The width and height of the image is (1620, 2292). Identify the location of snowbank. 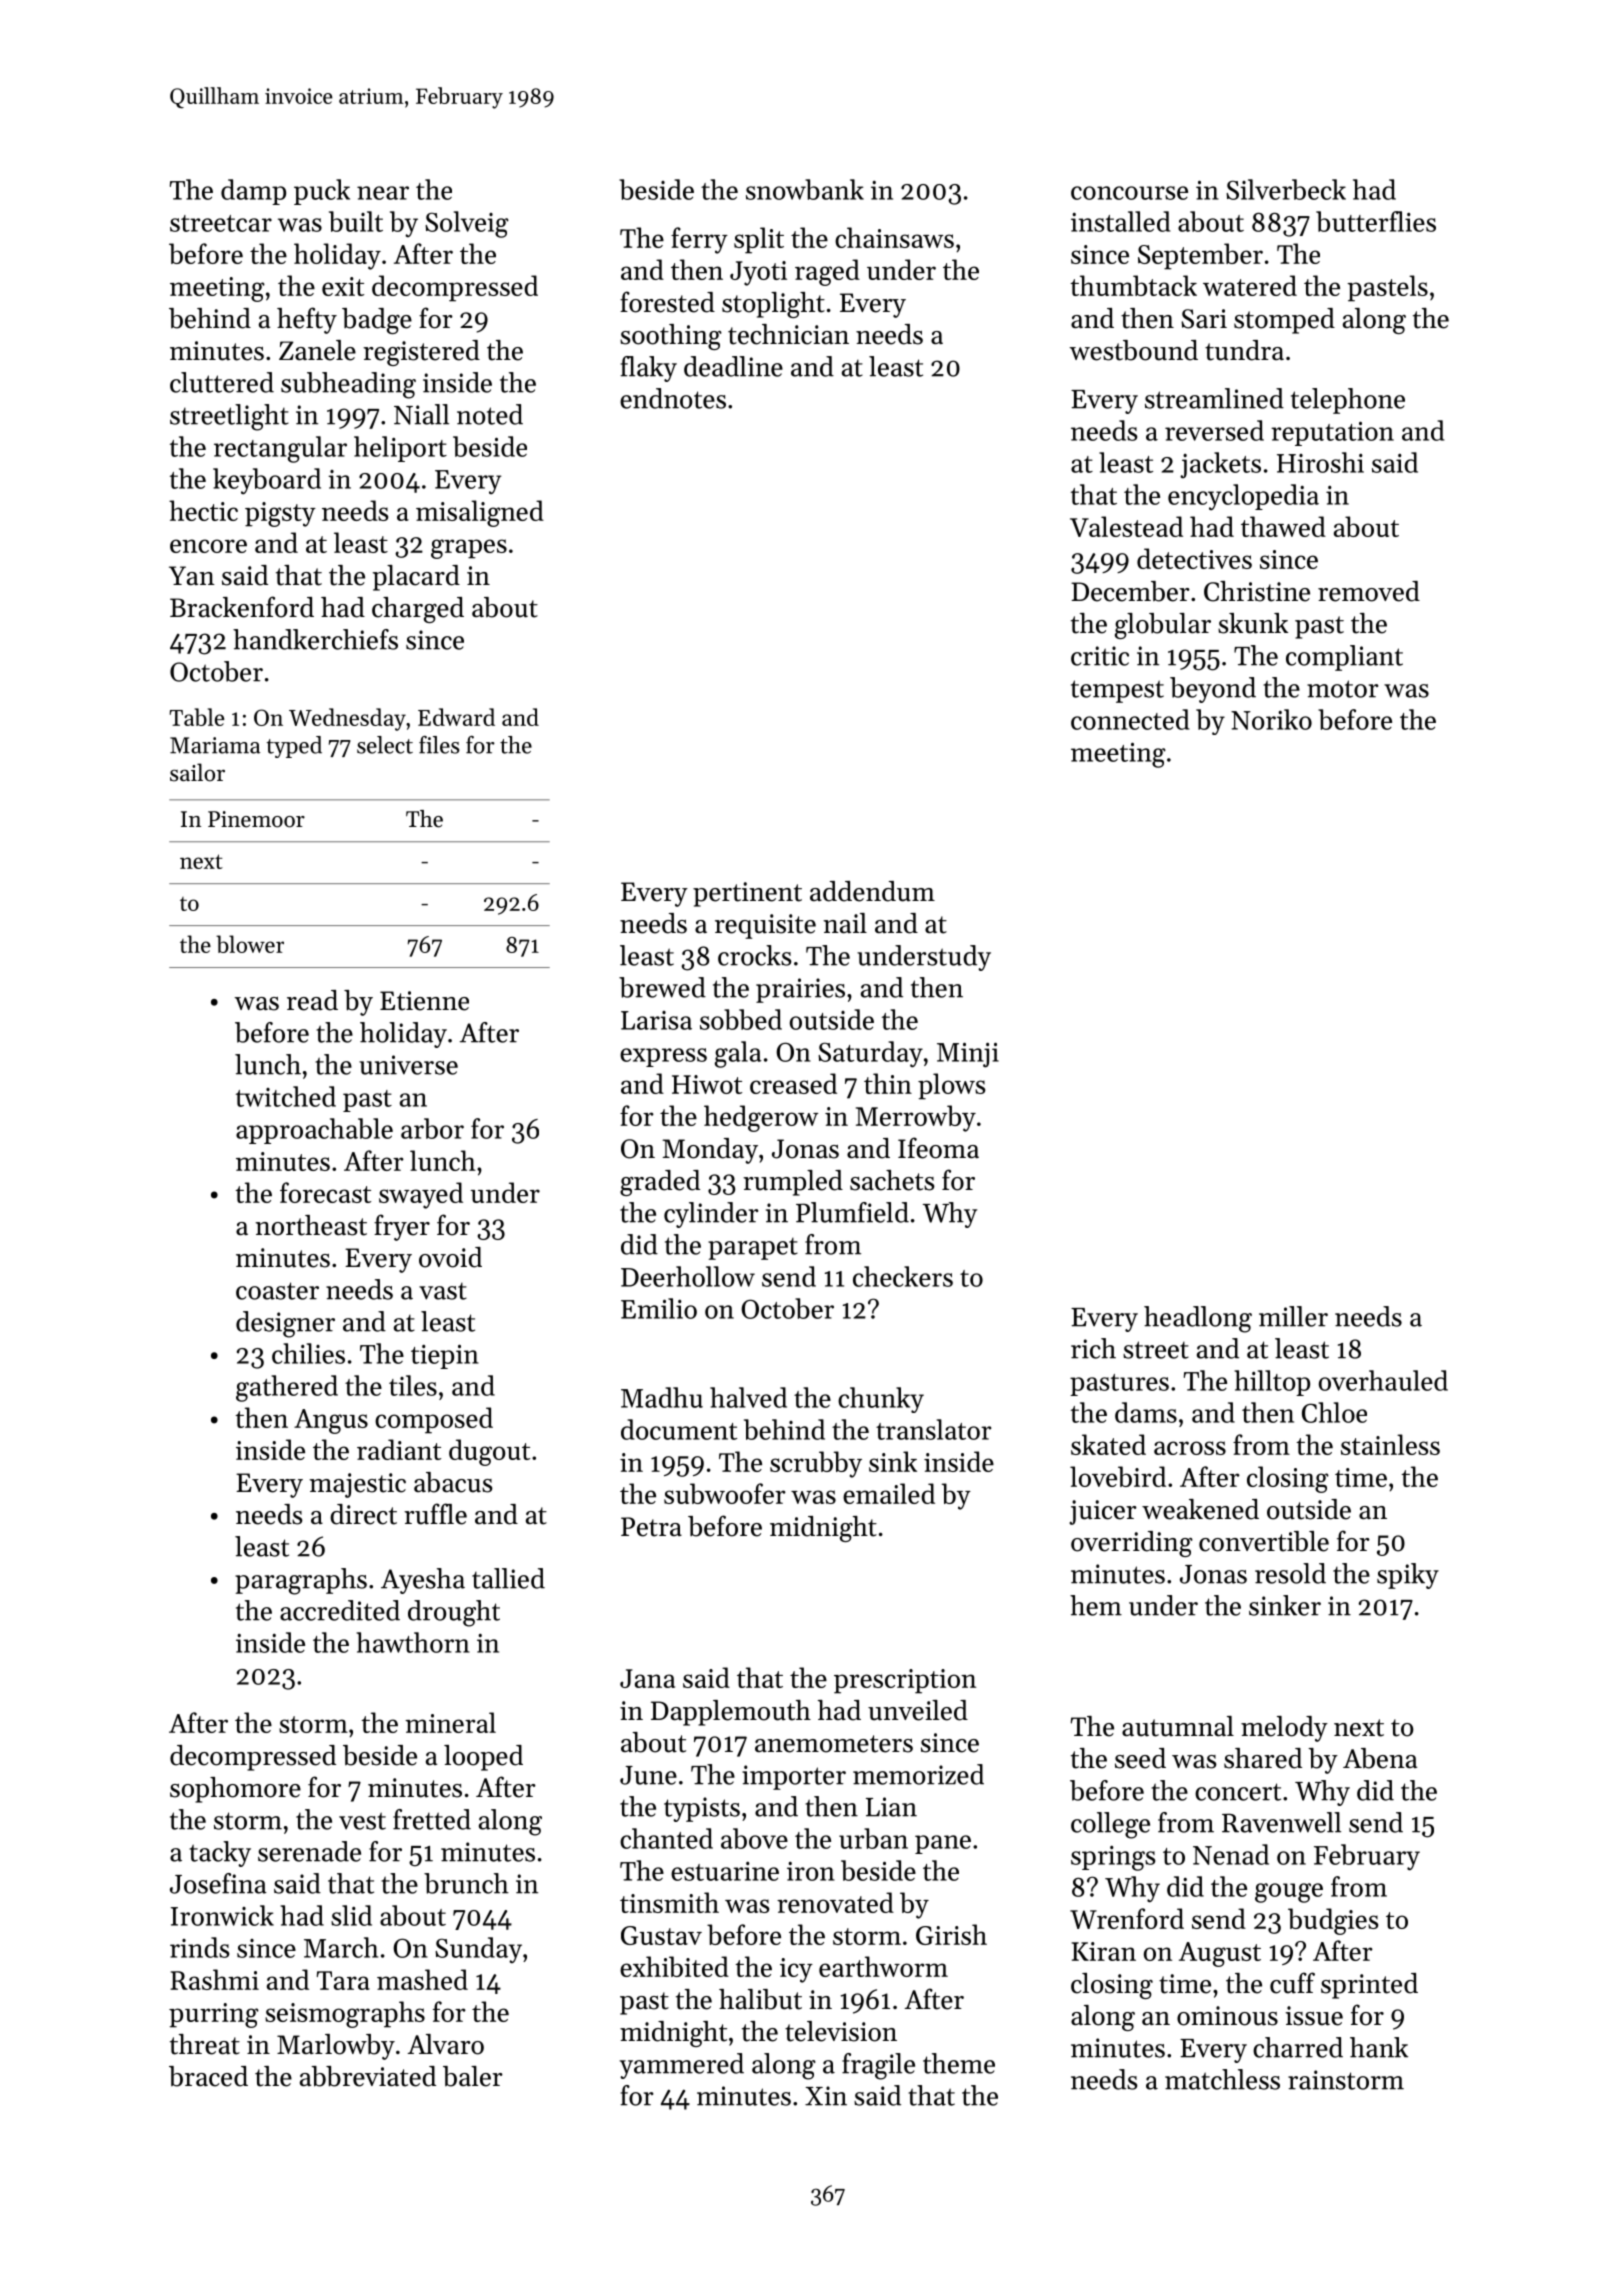
(805, 189).
